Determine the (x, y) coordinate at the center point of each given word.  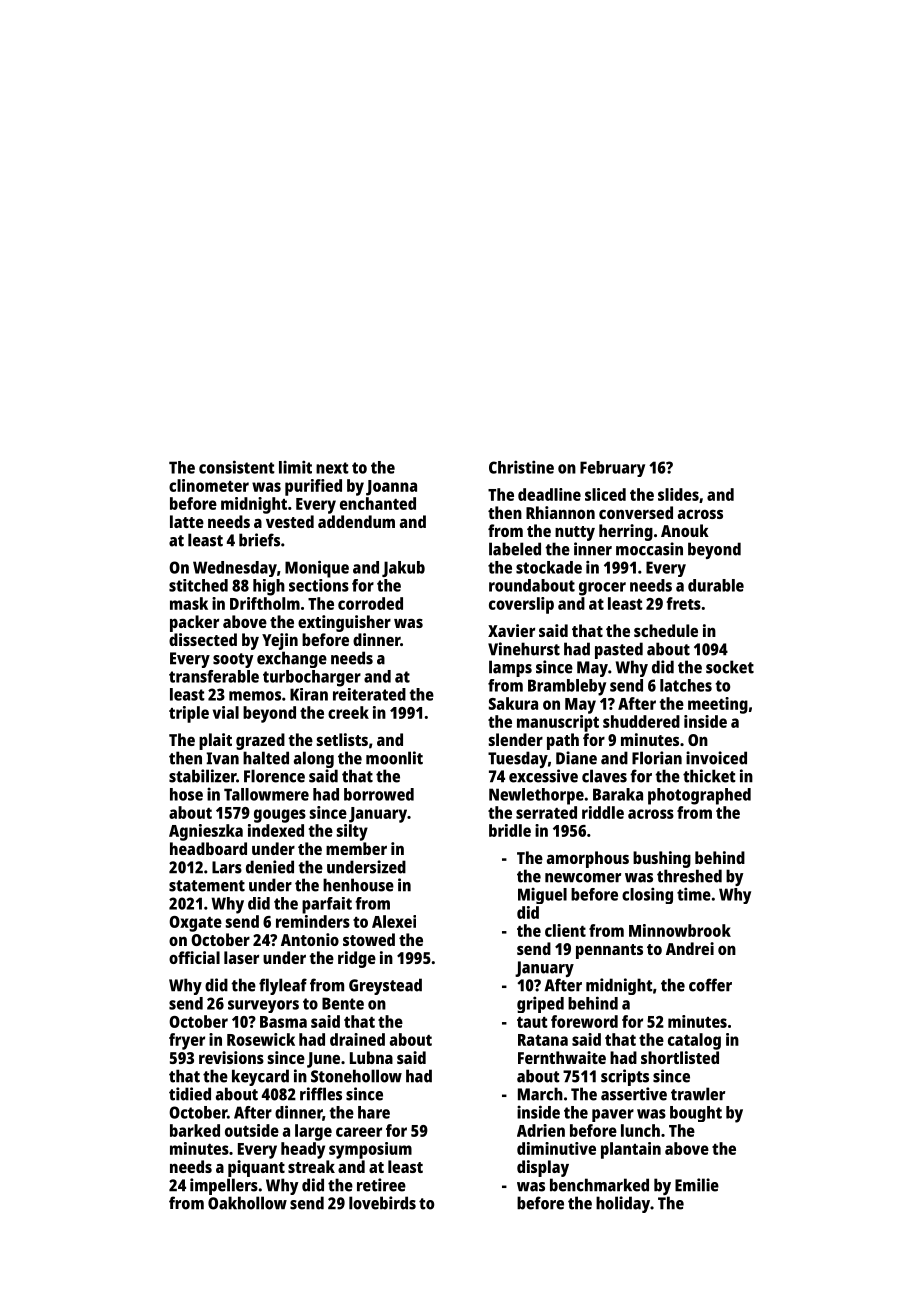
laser (241, 957)
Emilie (697, 1185)
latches (686, 685)
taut (532, 1022)
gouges (280, 816)
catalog (694, 1041)
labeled (515, 549)
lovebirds (382, 1203)
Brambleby (567, 687)
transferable (214, 676)
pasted (619, 650)
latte (187, 521)
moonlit (394, 758)
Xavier (511, 630)
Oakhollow (247, 1203)
